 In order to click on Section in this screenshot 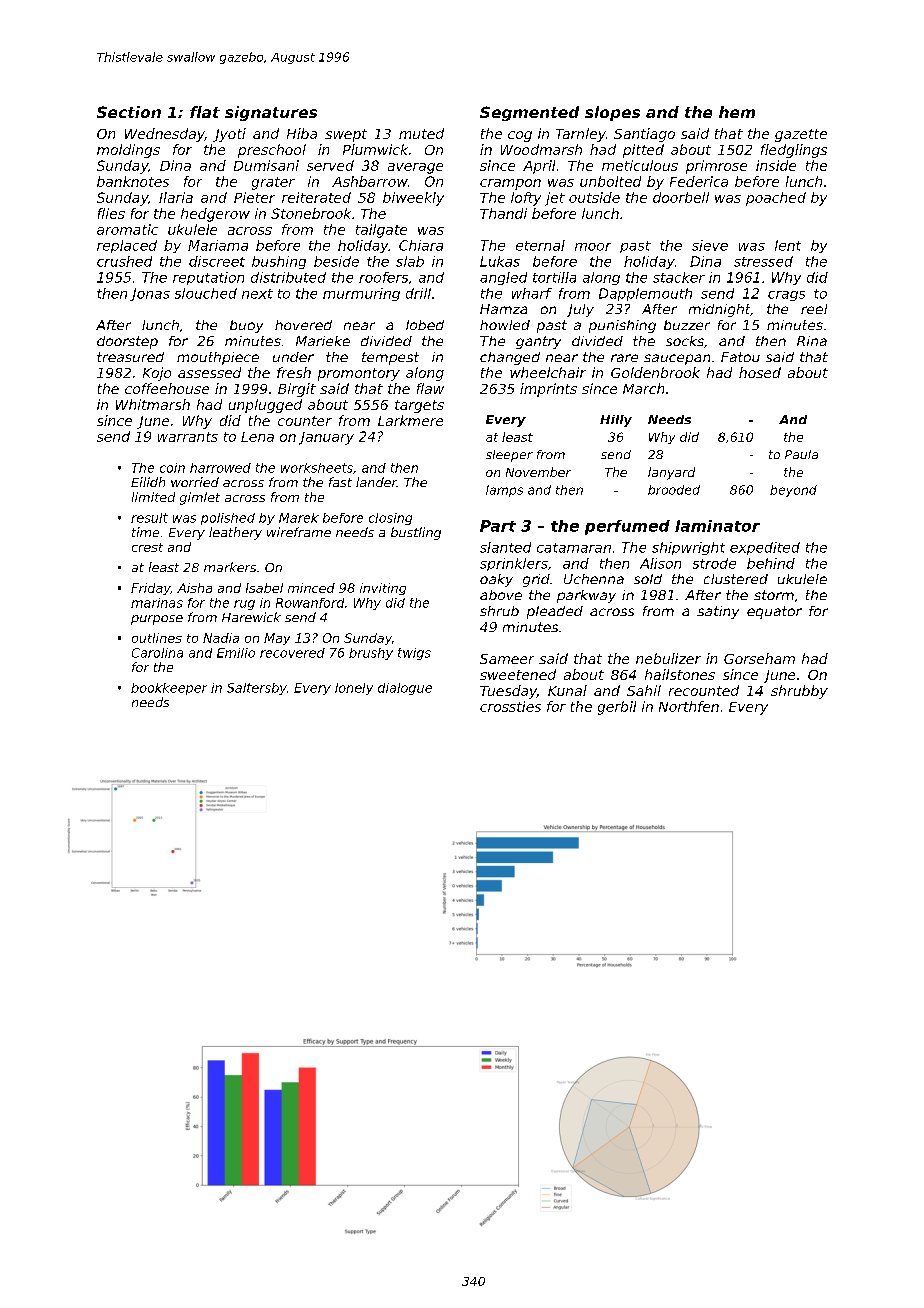, I will do `click(129, 112)`.
